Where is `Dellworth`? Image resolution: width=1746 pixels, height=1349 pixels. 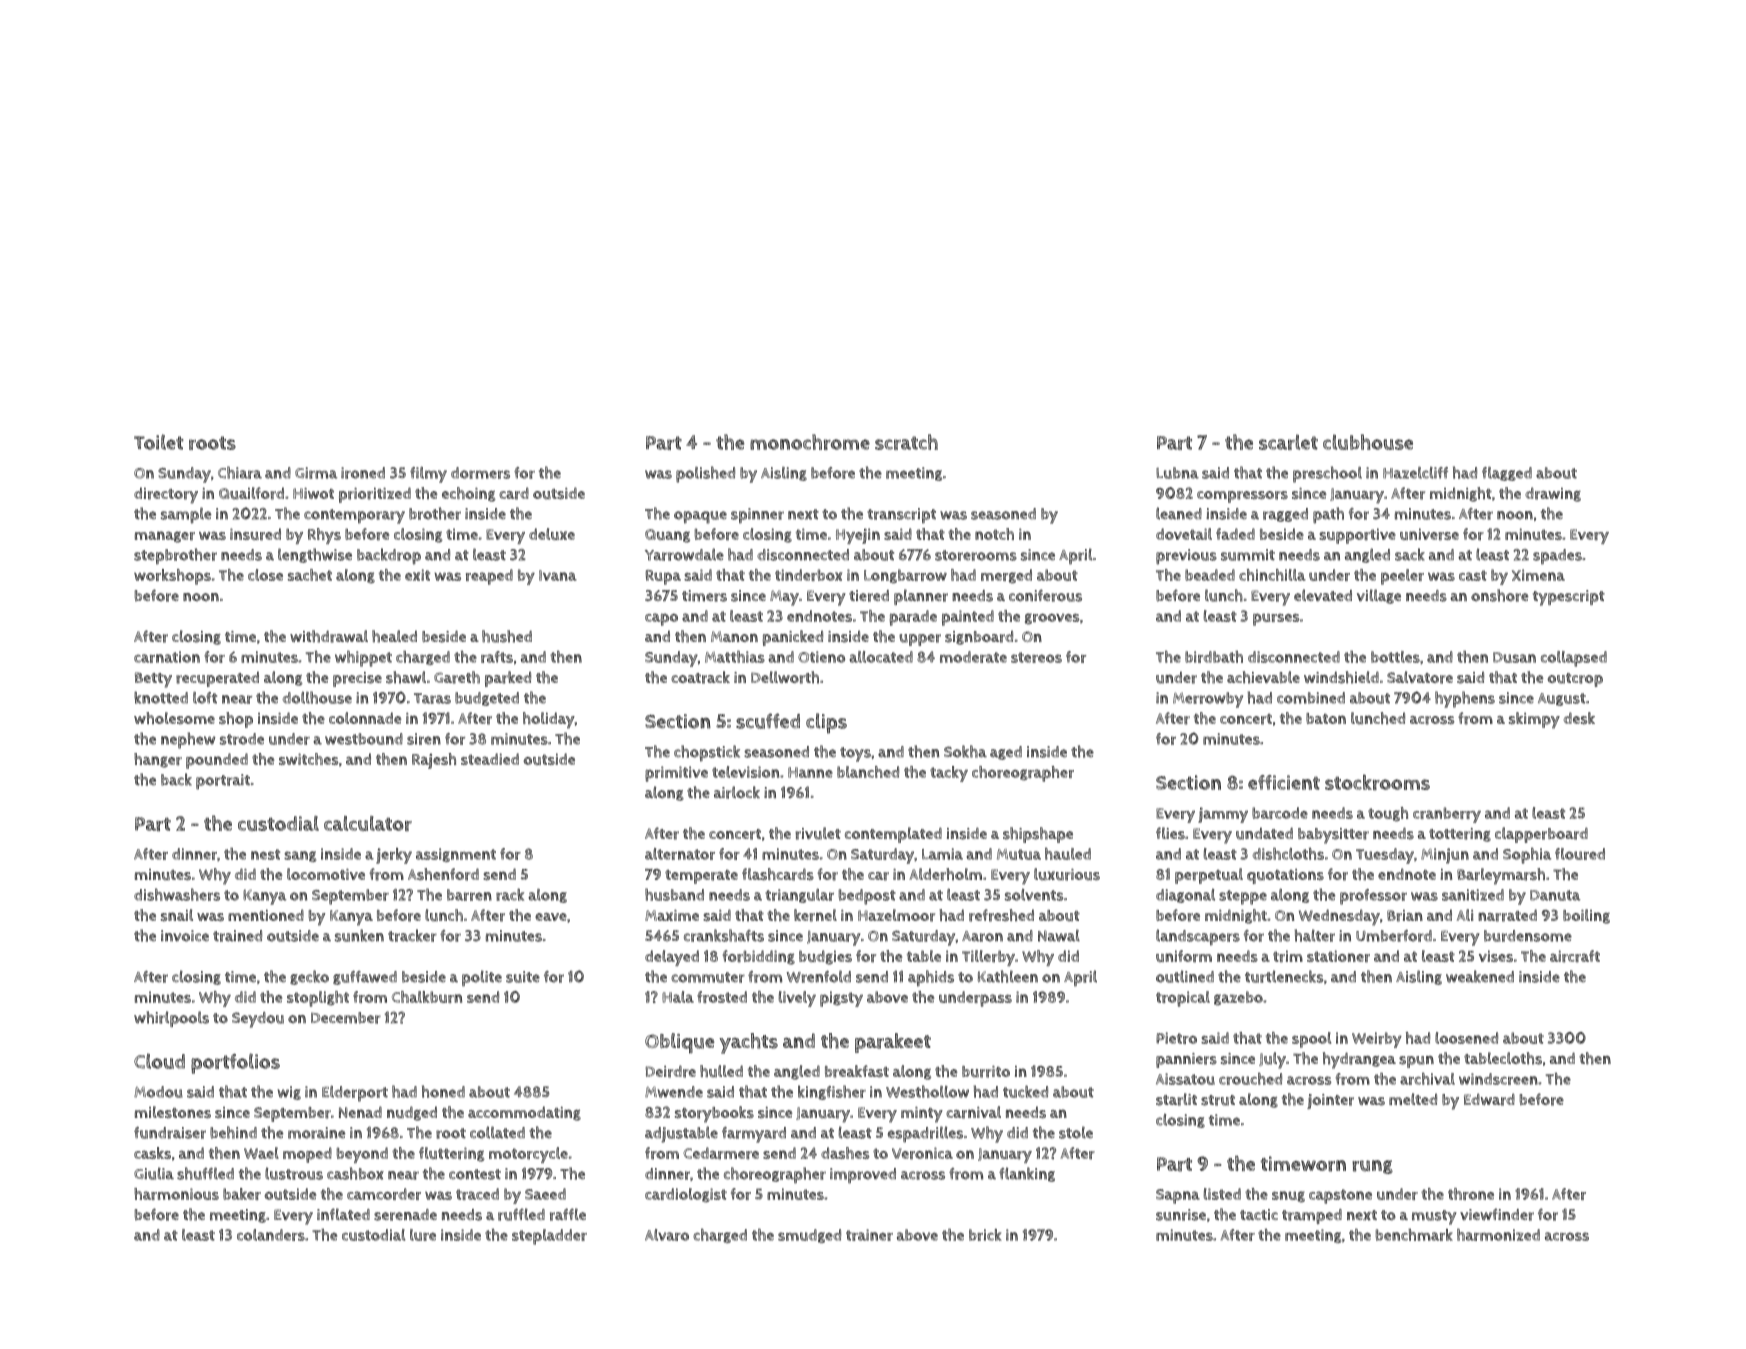
Dellworth is located at coordinates (785, 677).
